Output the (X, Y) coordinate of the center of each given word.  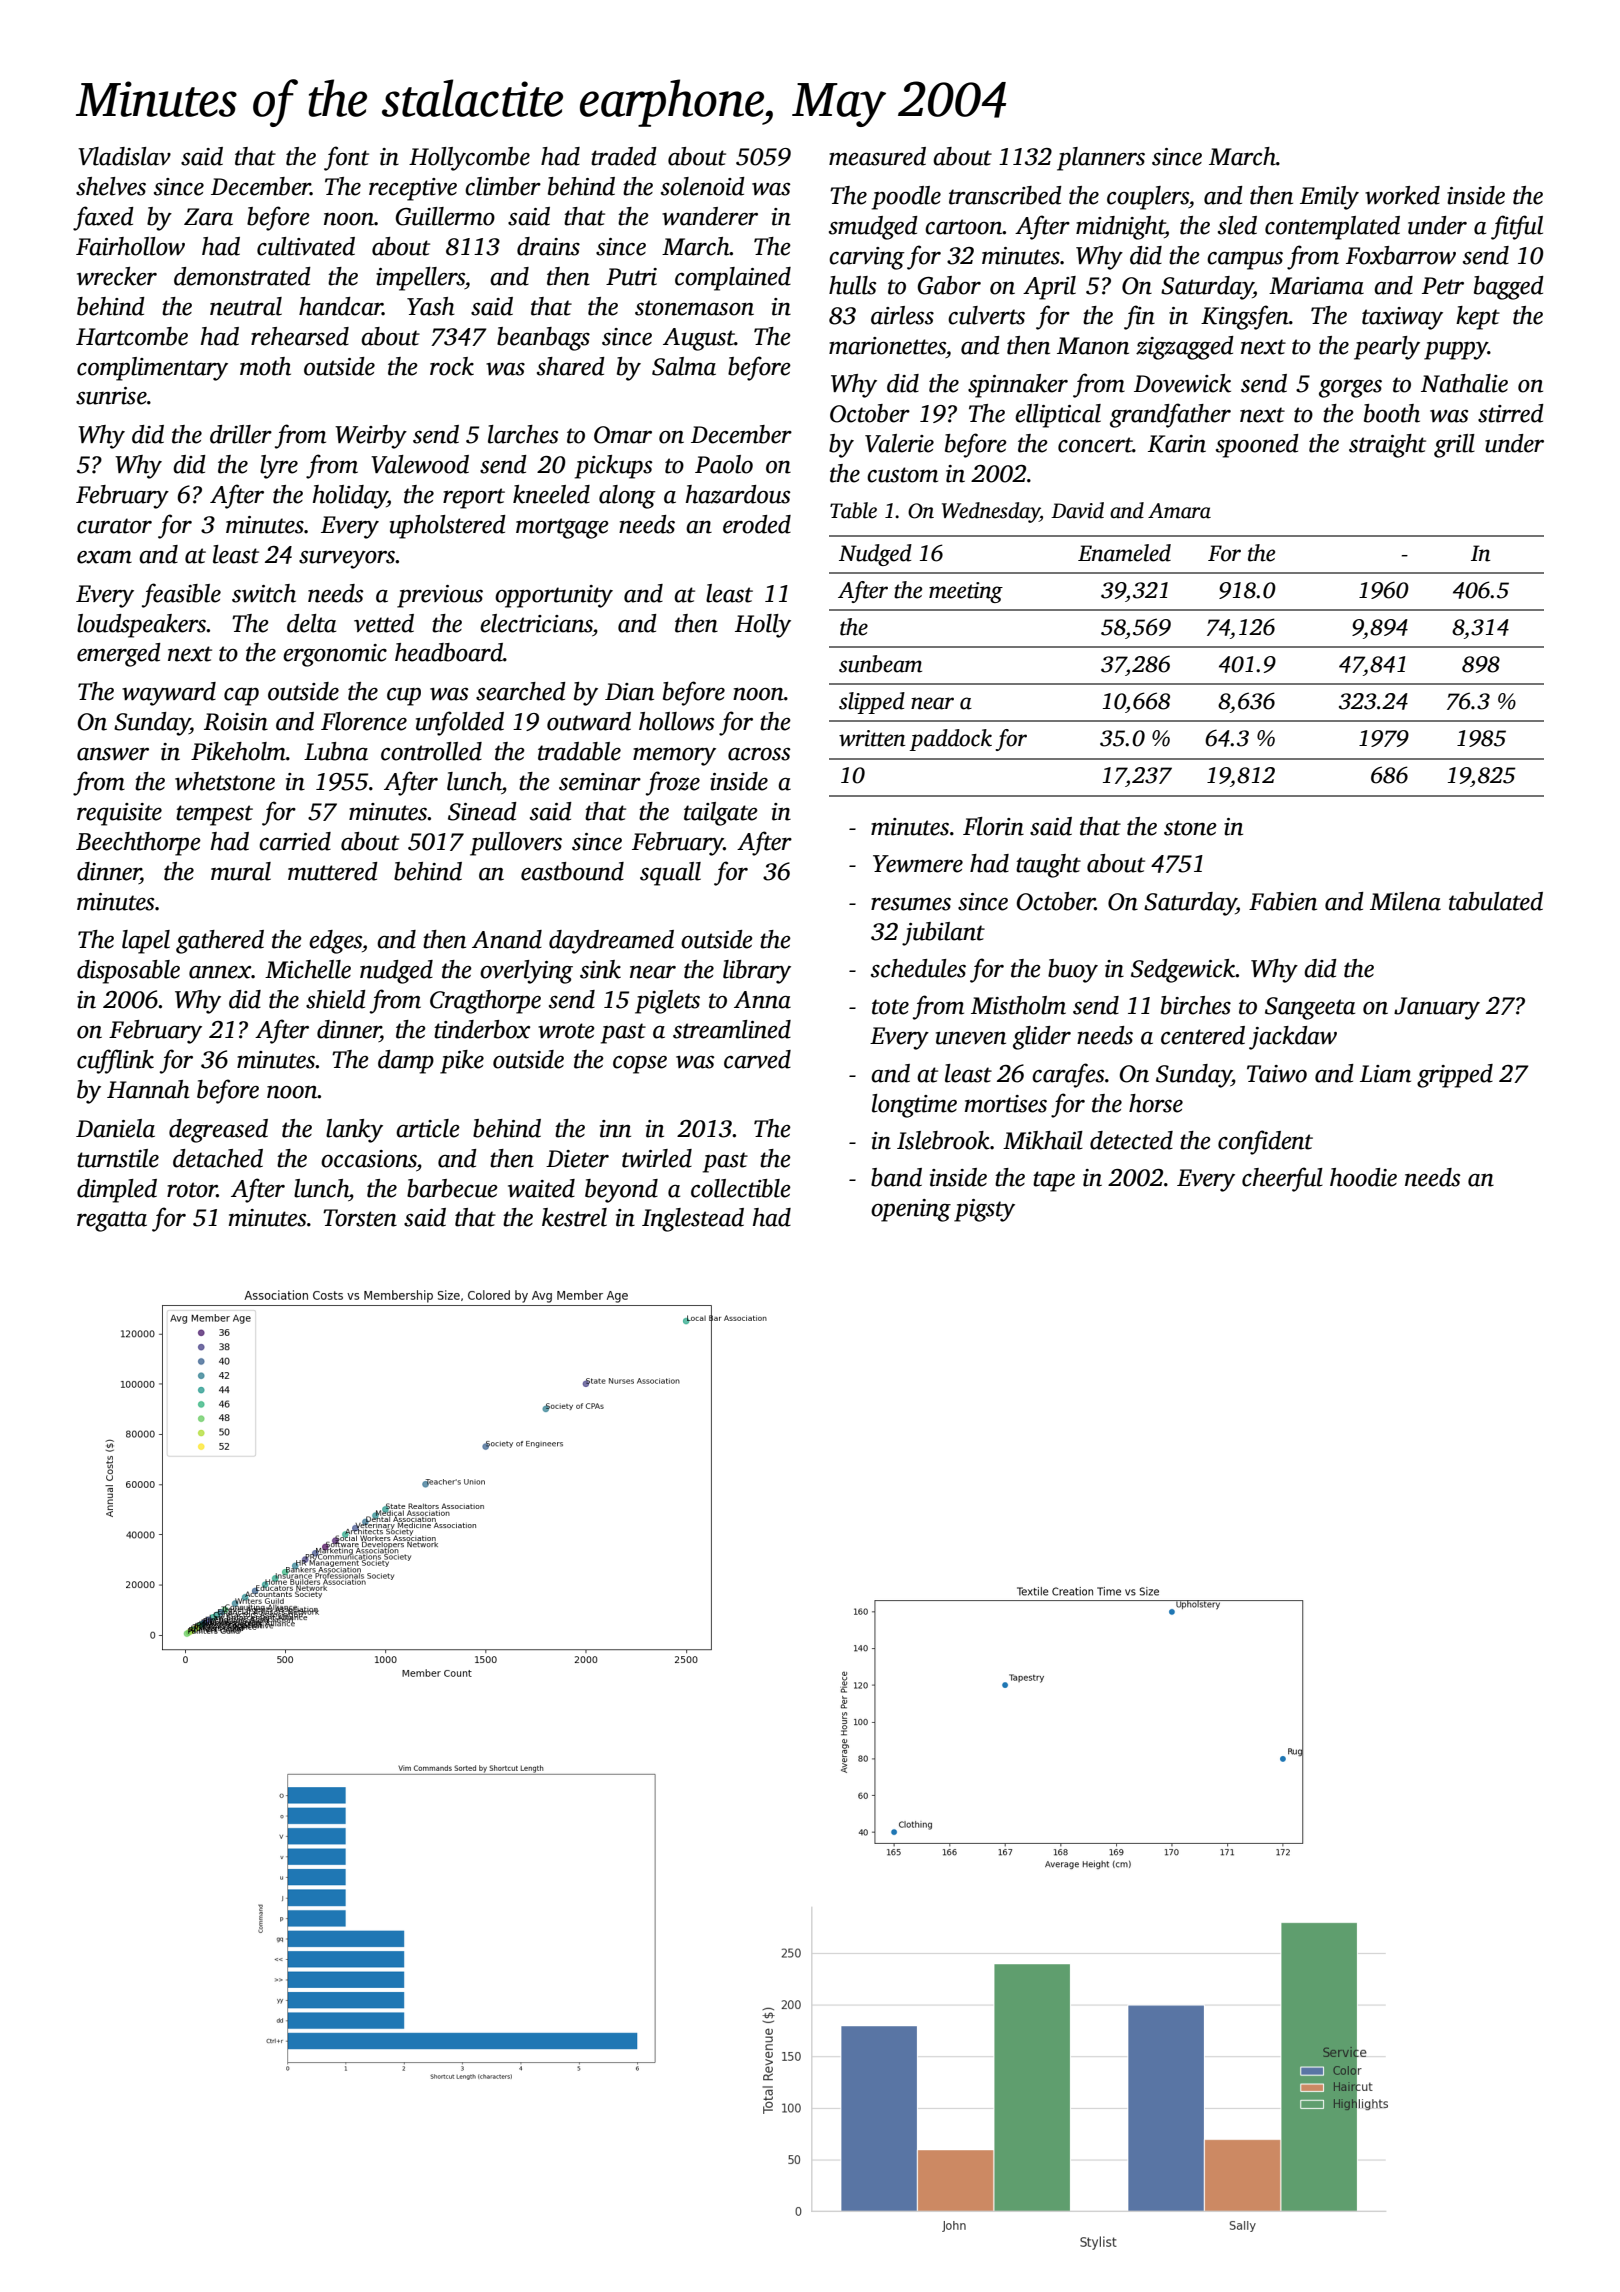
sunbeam (880, 664)
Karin (1177, 444)
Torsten (360, 1218)
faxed (103, 218)
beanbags (543, 339)
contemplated (1332, 228)
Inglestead (693, 1220)
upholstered (448, 527)
